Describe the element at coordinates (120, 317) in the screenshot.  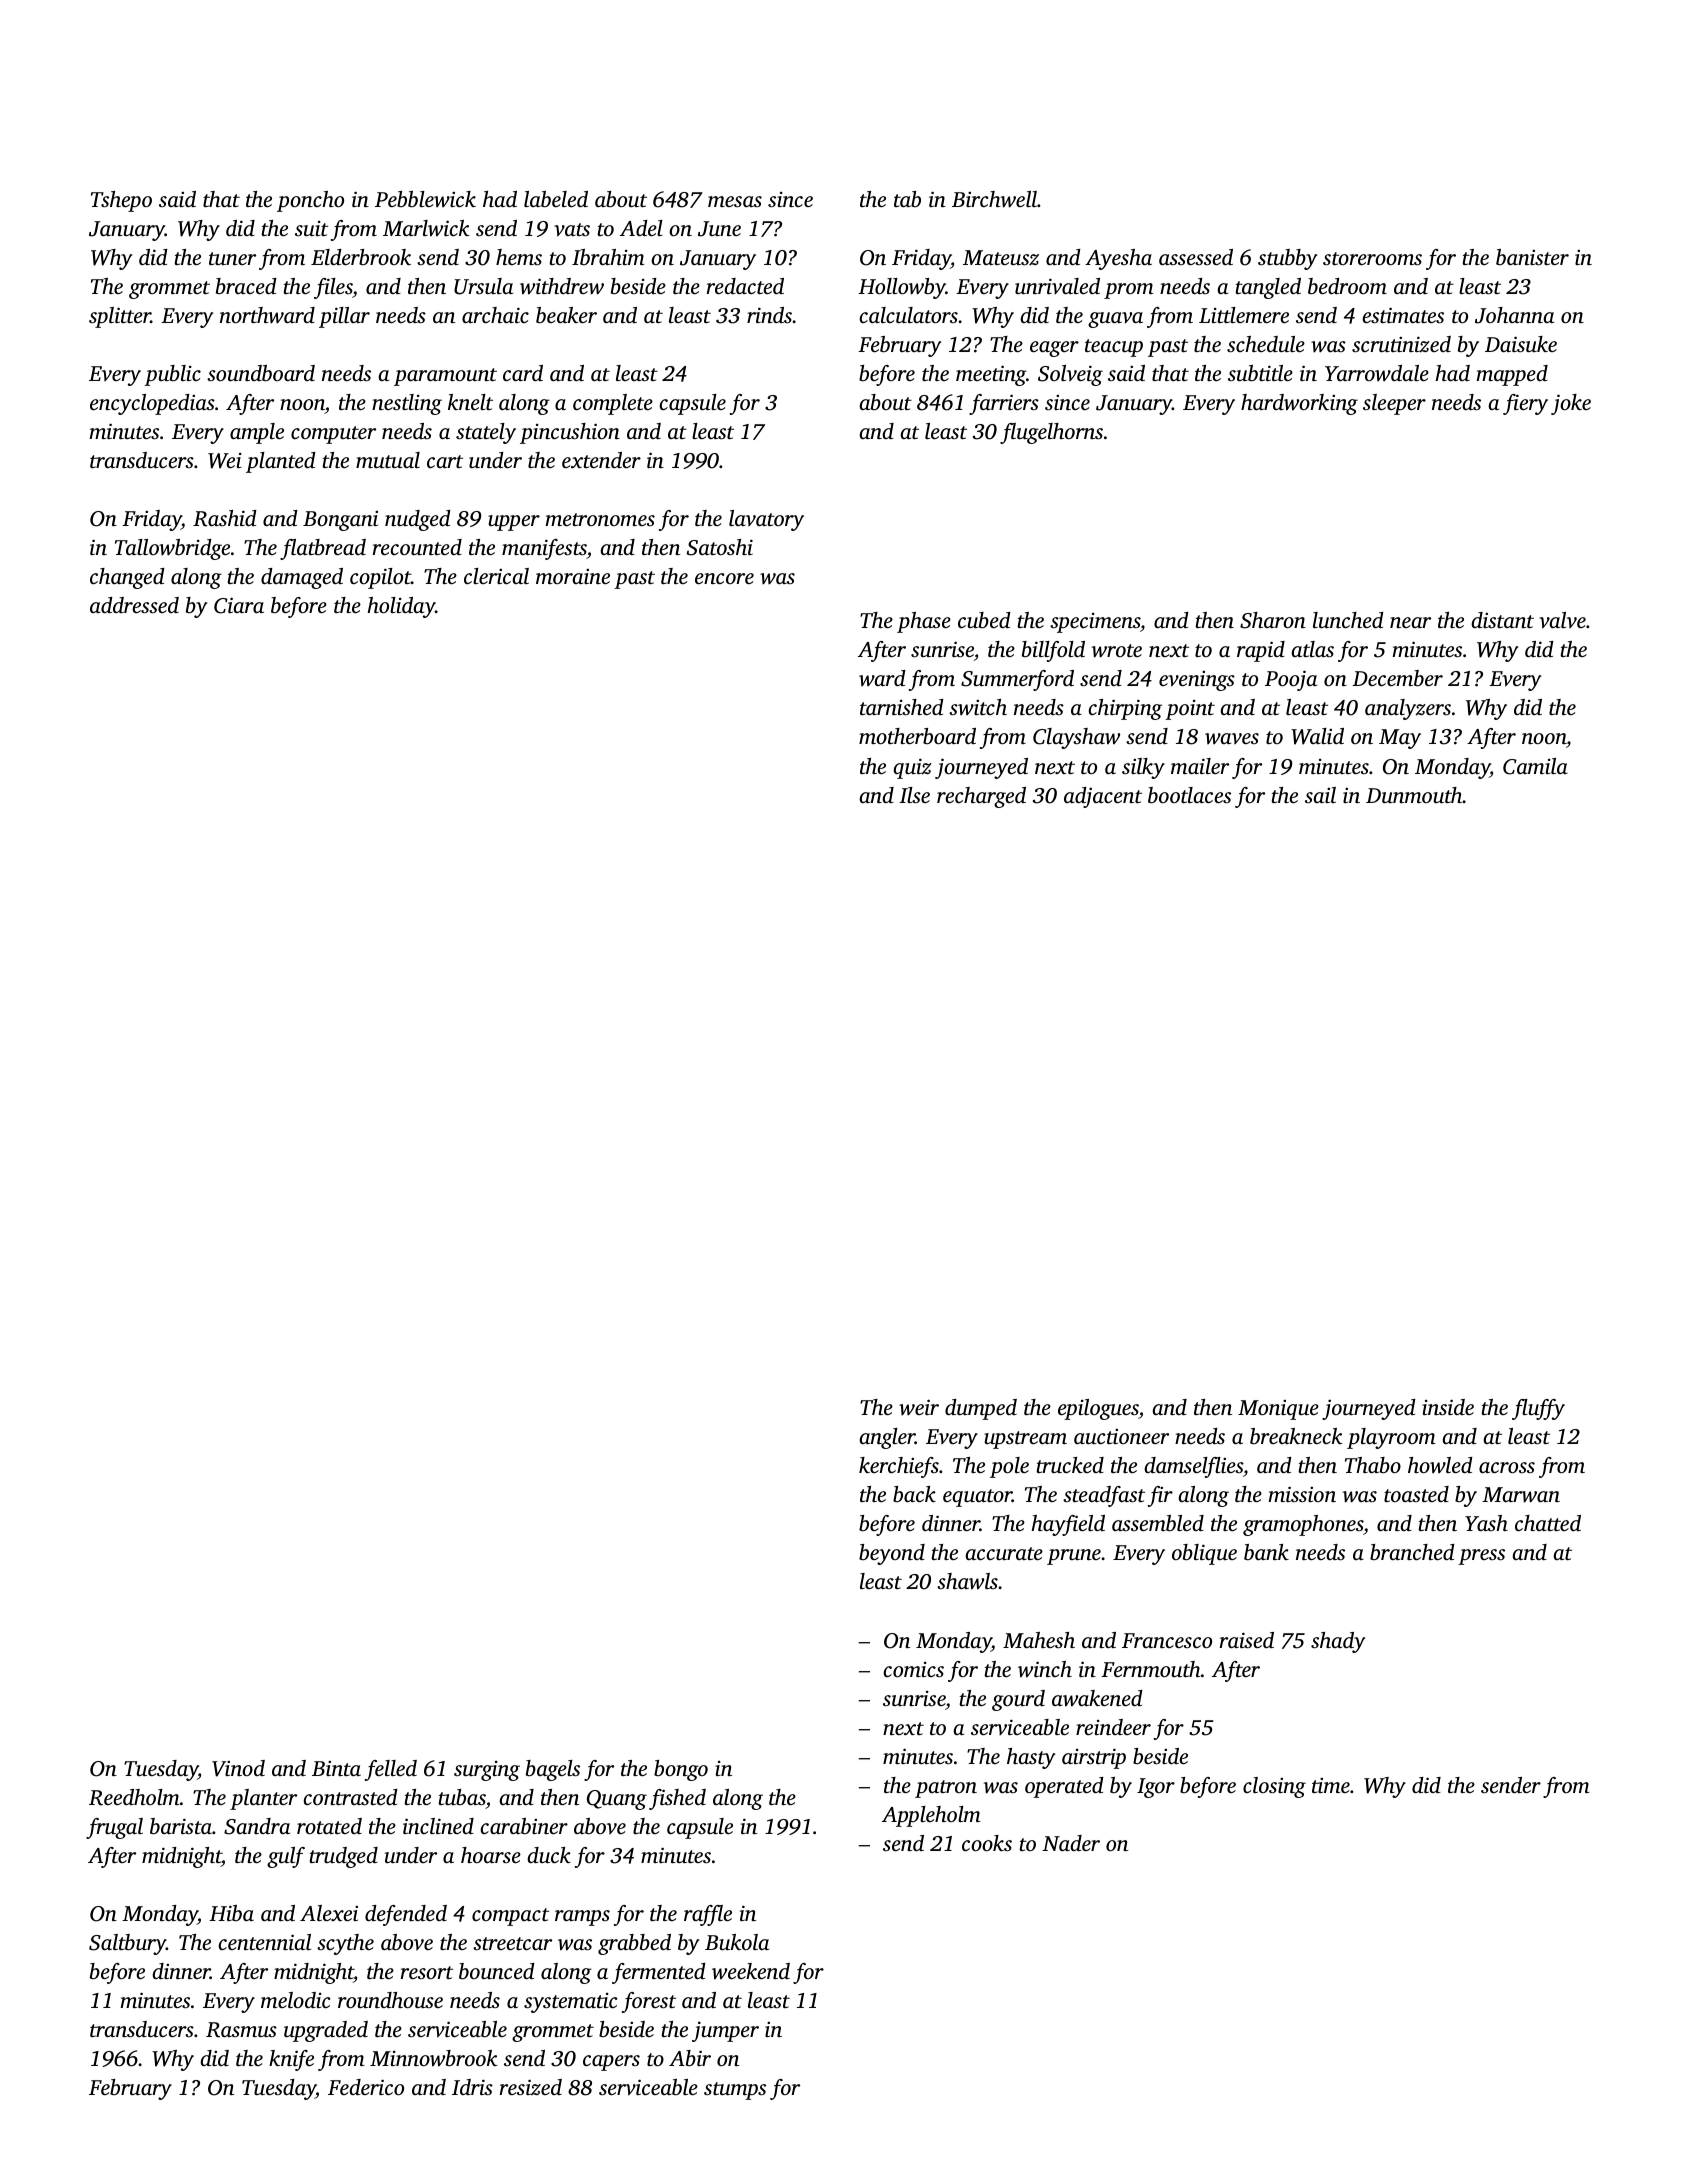
I see `splitter` at that location.
